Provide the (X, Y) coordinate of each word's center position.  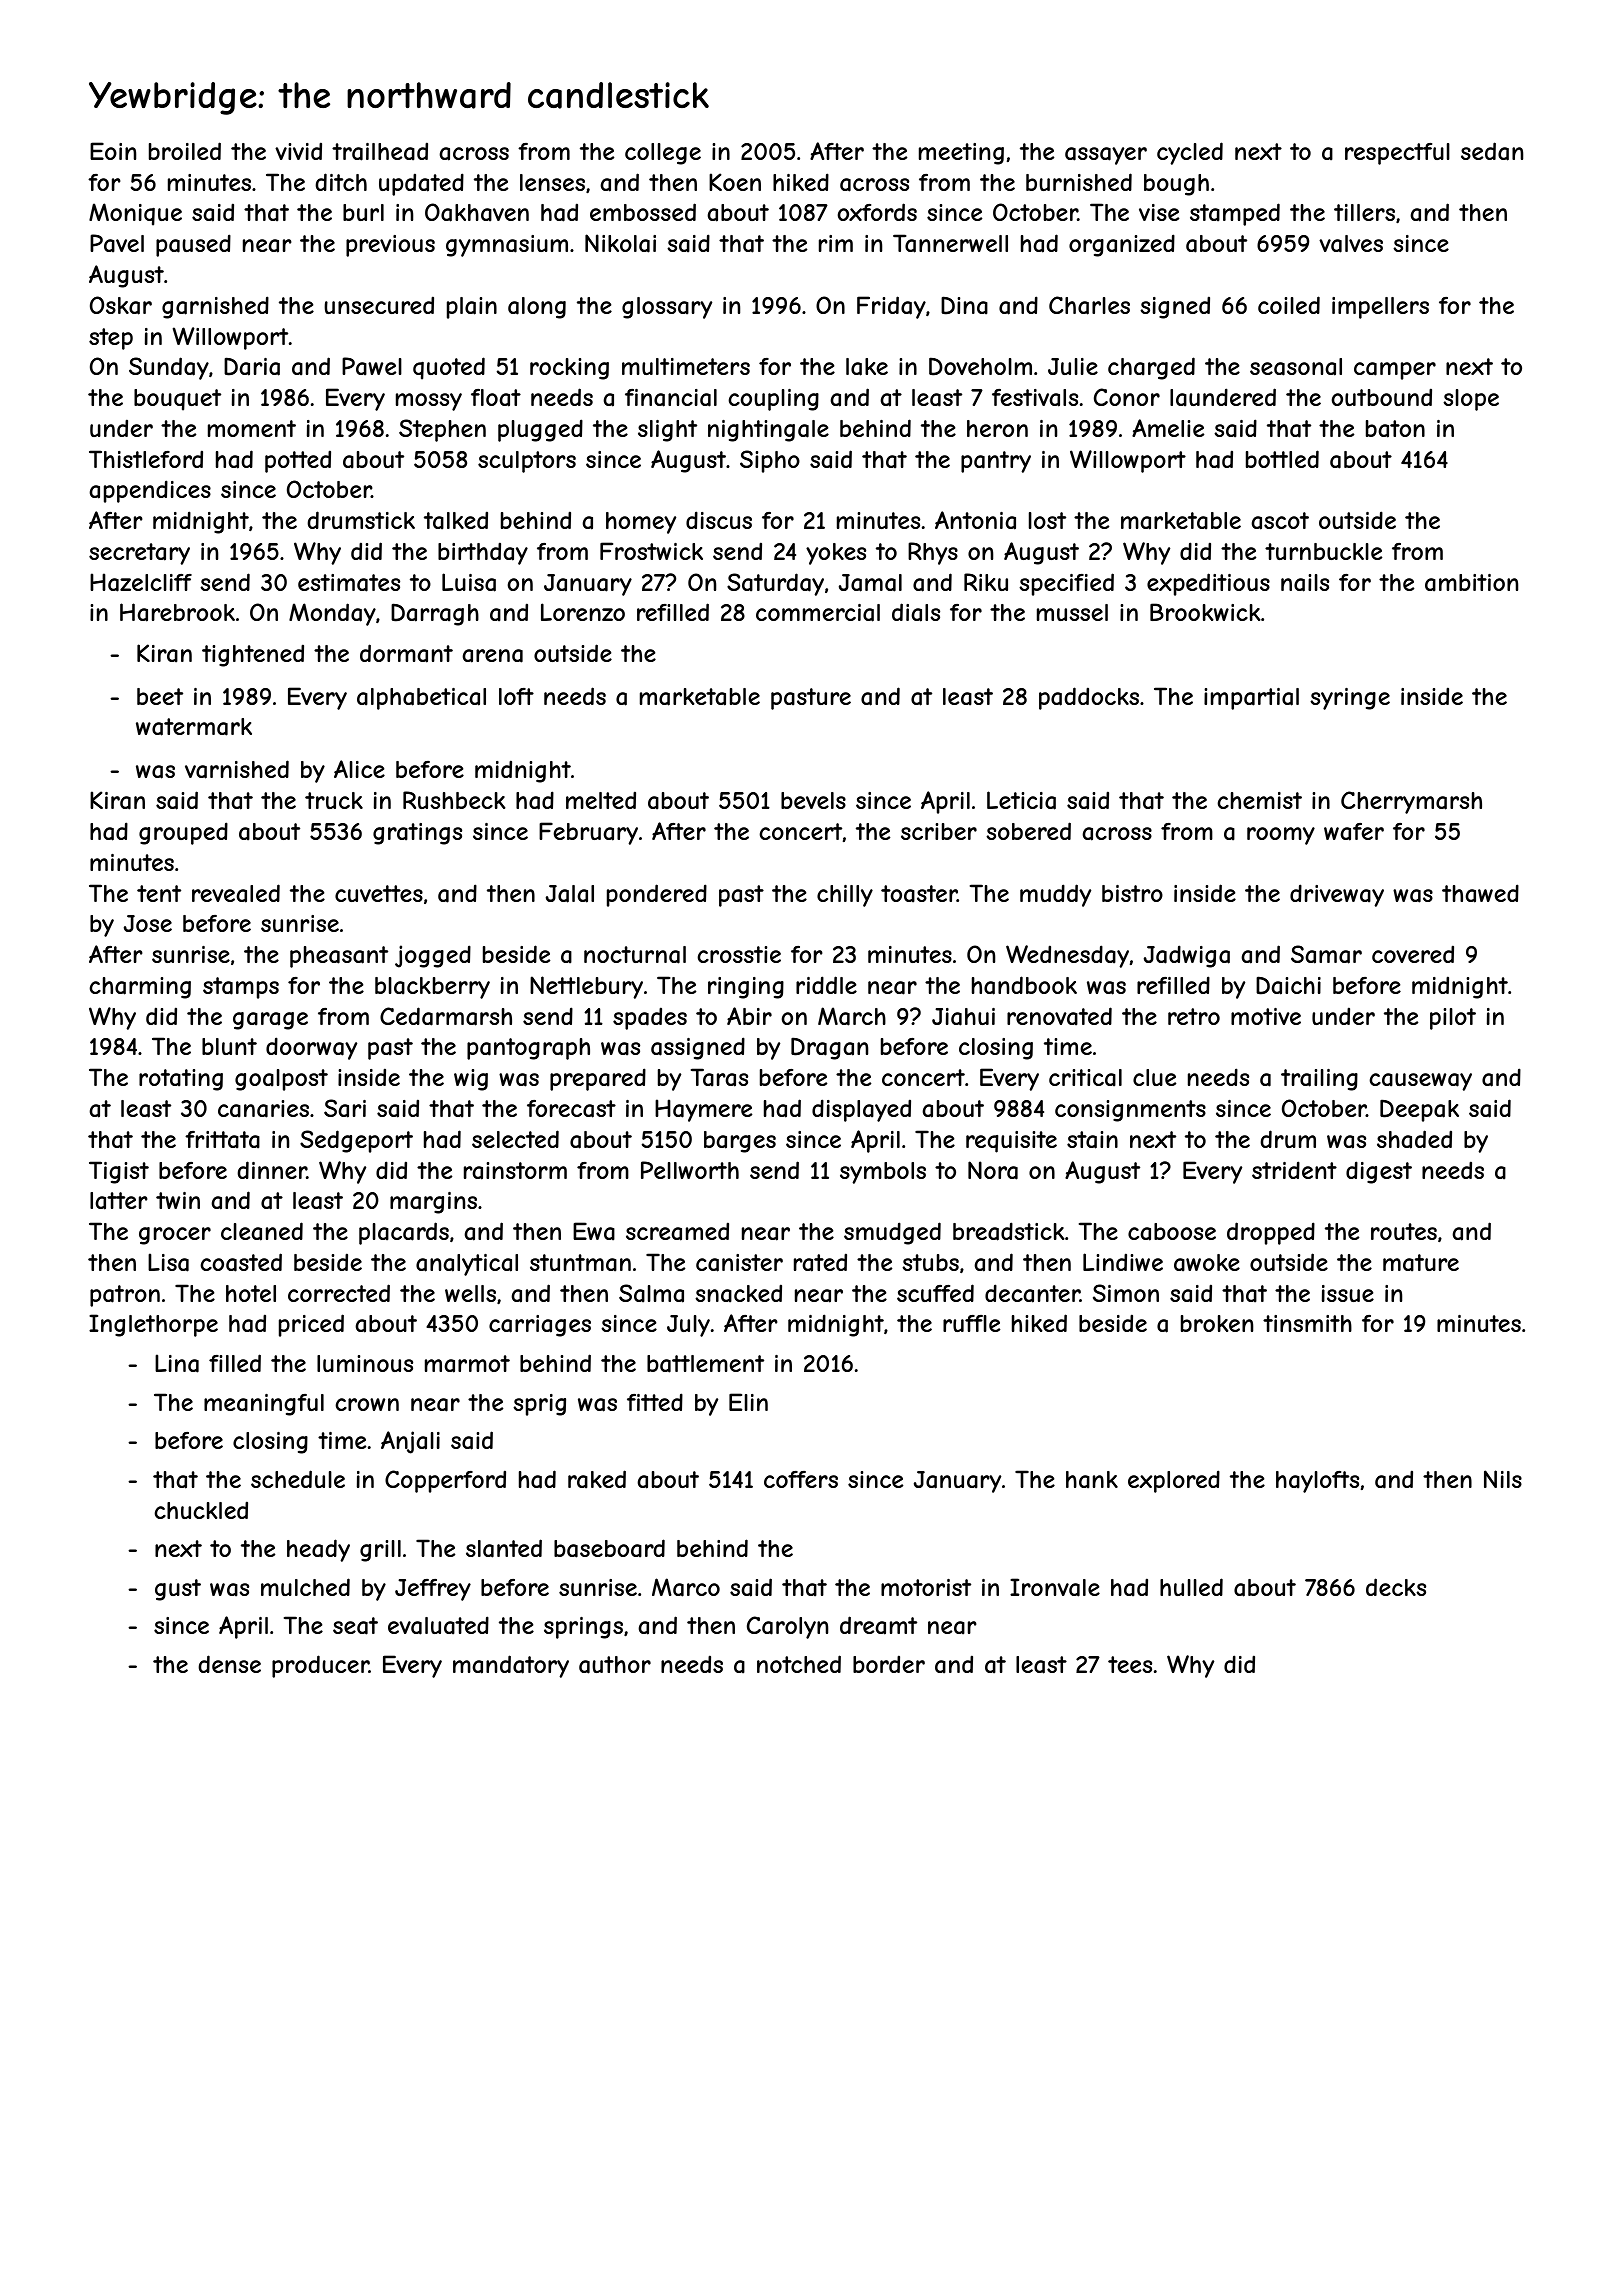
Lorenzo (583, 612)
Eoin (113, 151)
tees (1130, 1664)
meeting (961, 154)
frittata (222, 1140)
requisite (1011, 1142)
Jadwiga (1187, 956)
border (889, 1664)
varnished (237, 769)
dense (230, 1664)
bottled (1282, 459)
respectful (1397, 154)
